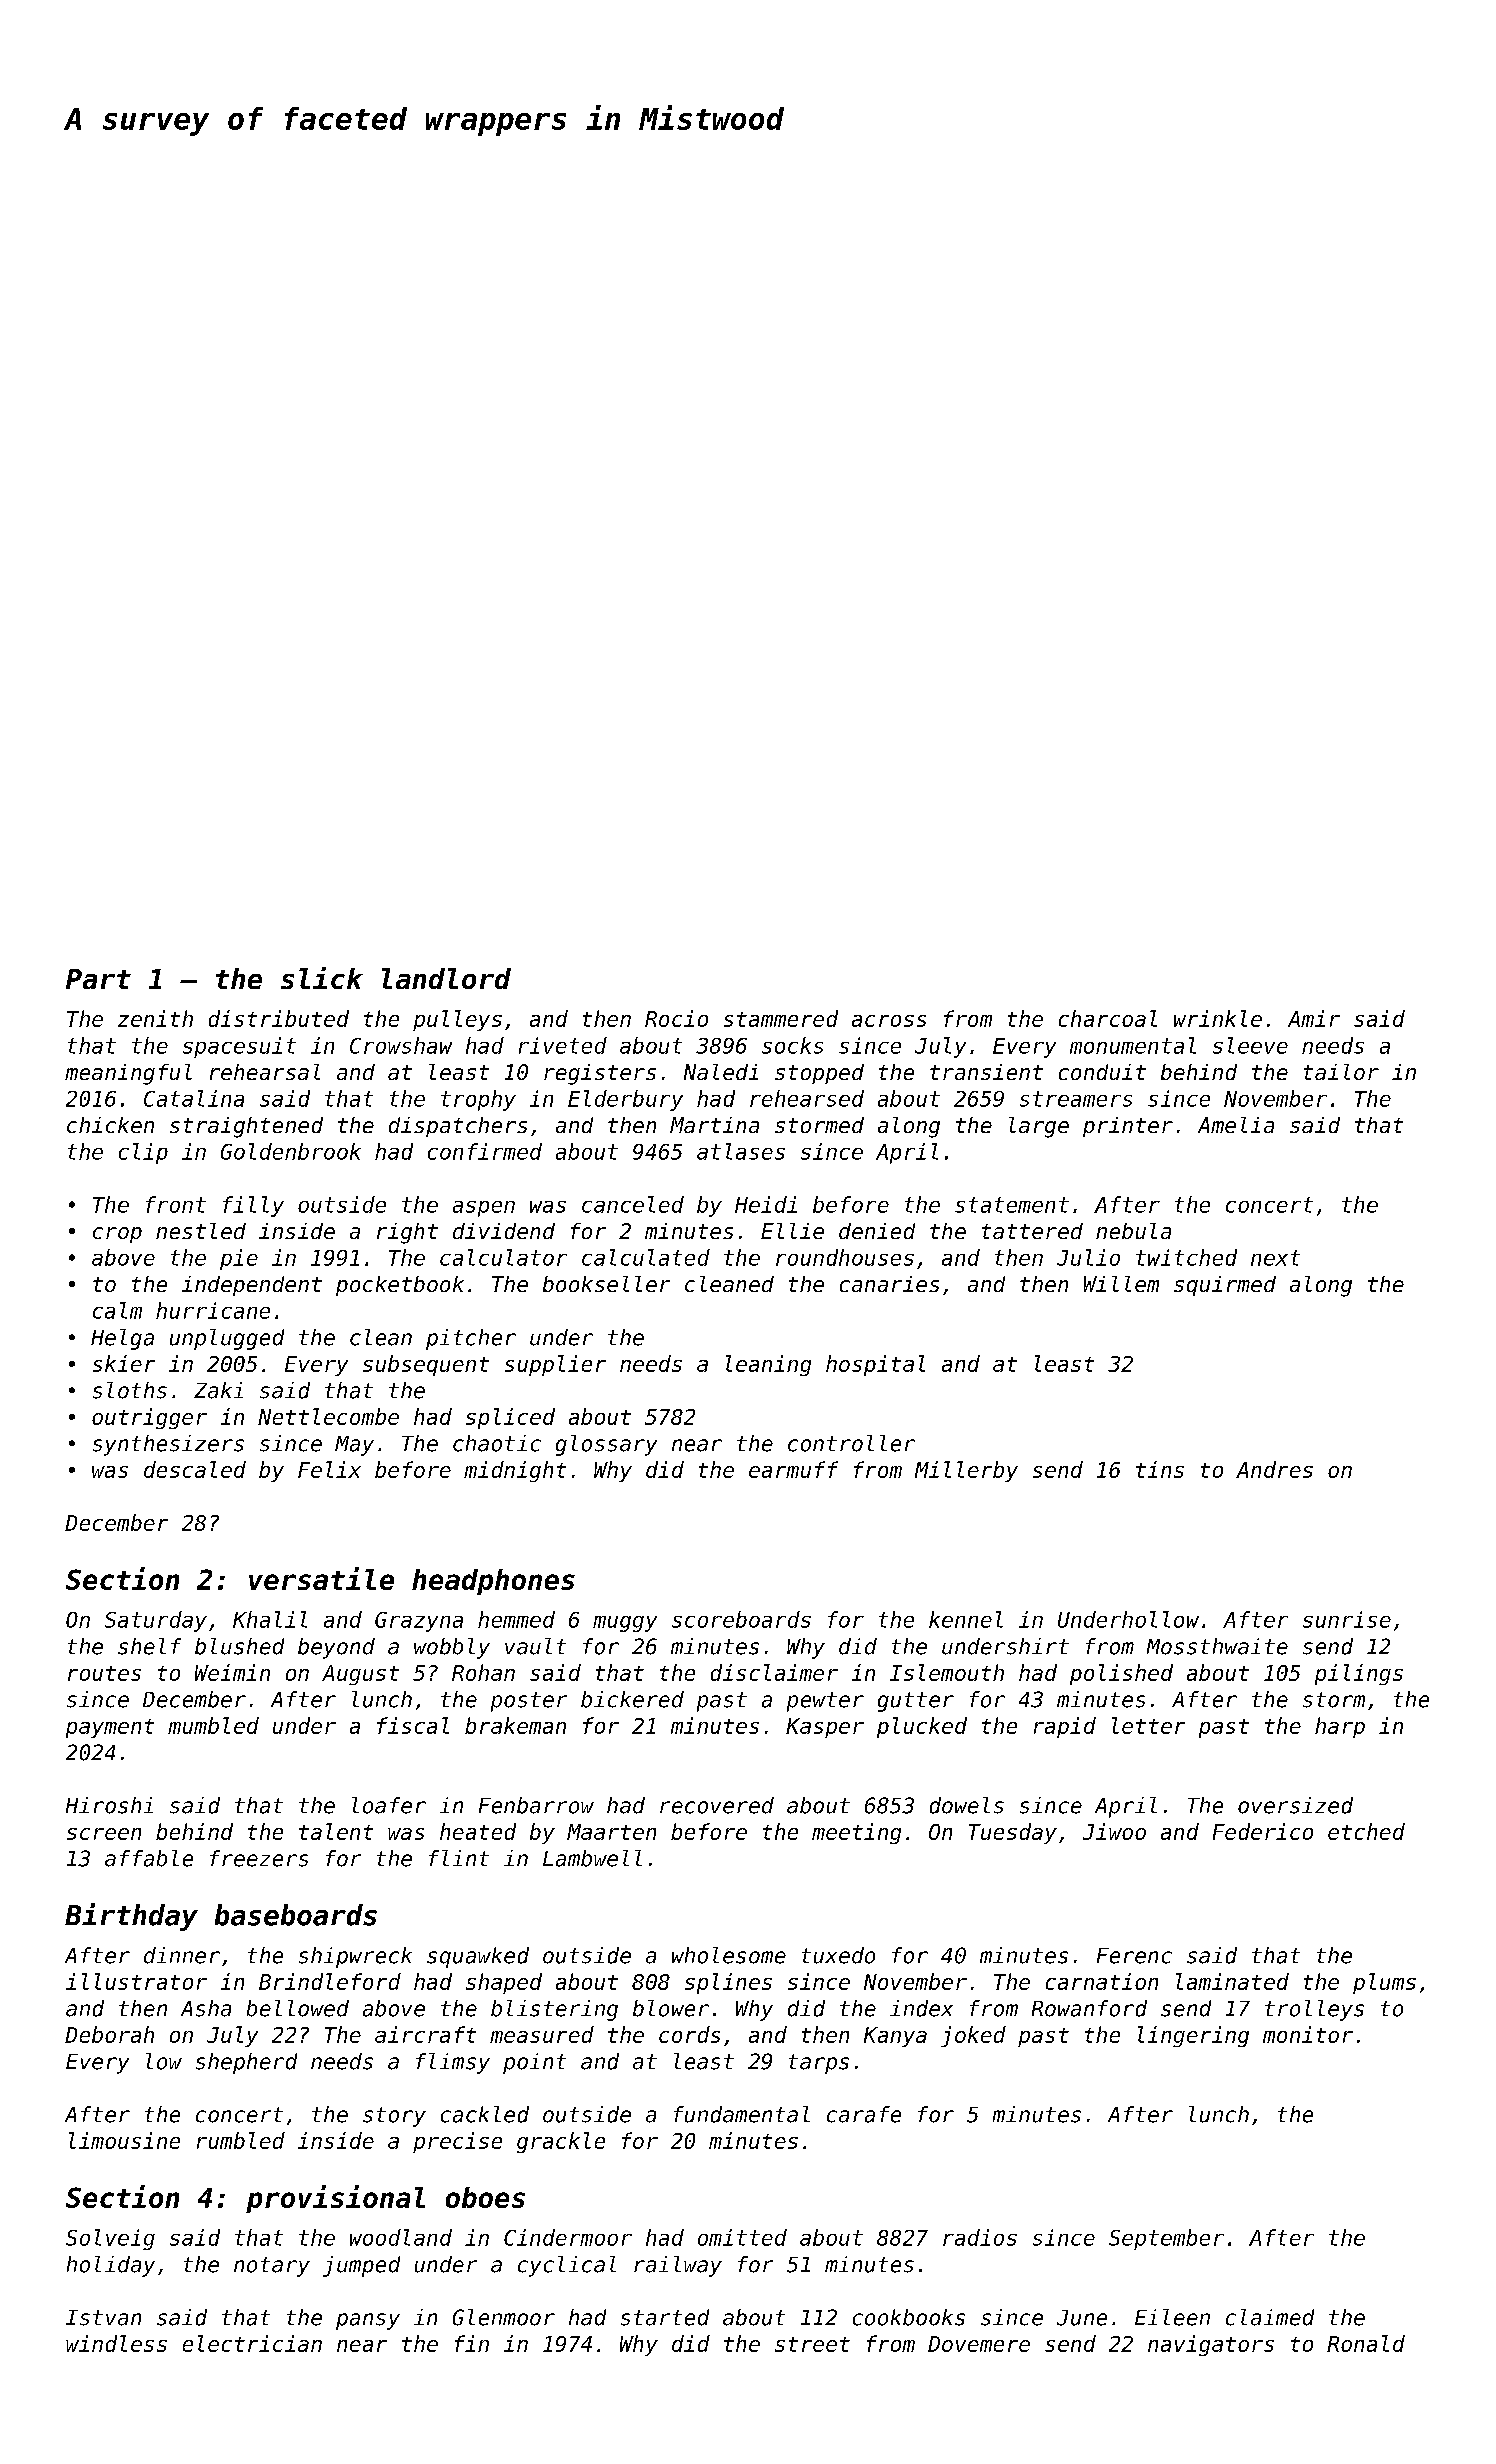  What do you see at coordinates (1032, 1231) in the screenshot?
I see `tattered` at bounding box center [1032, 1231].
